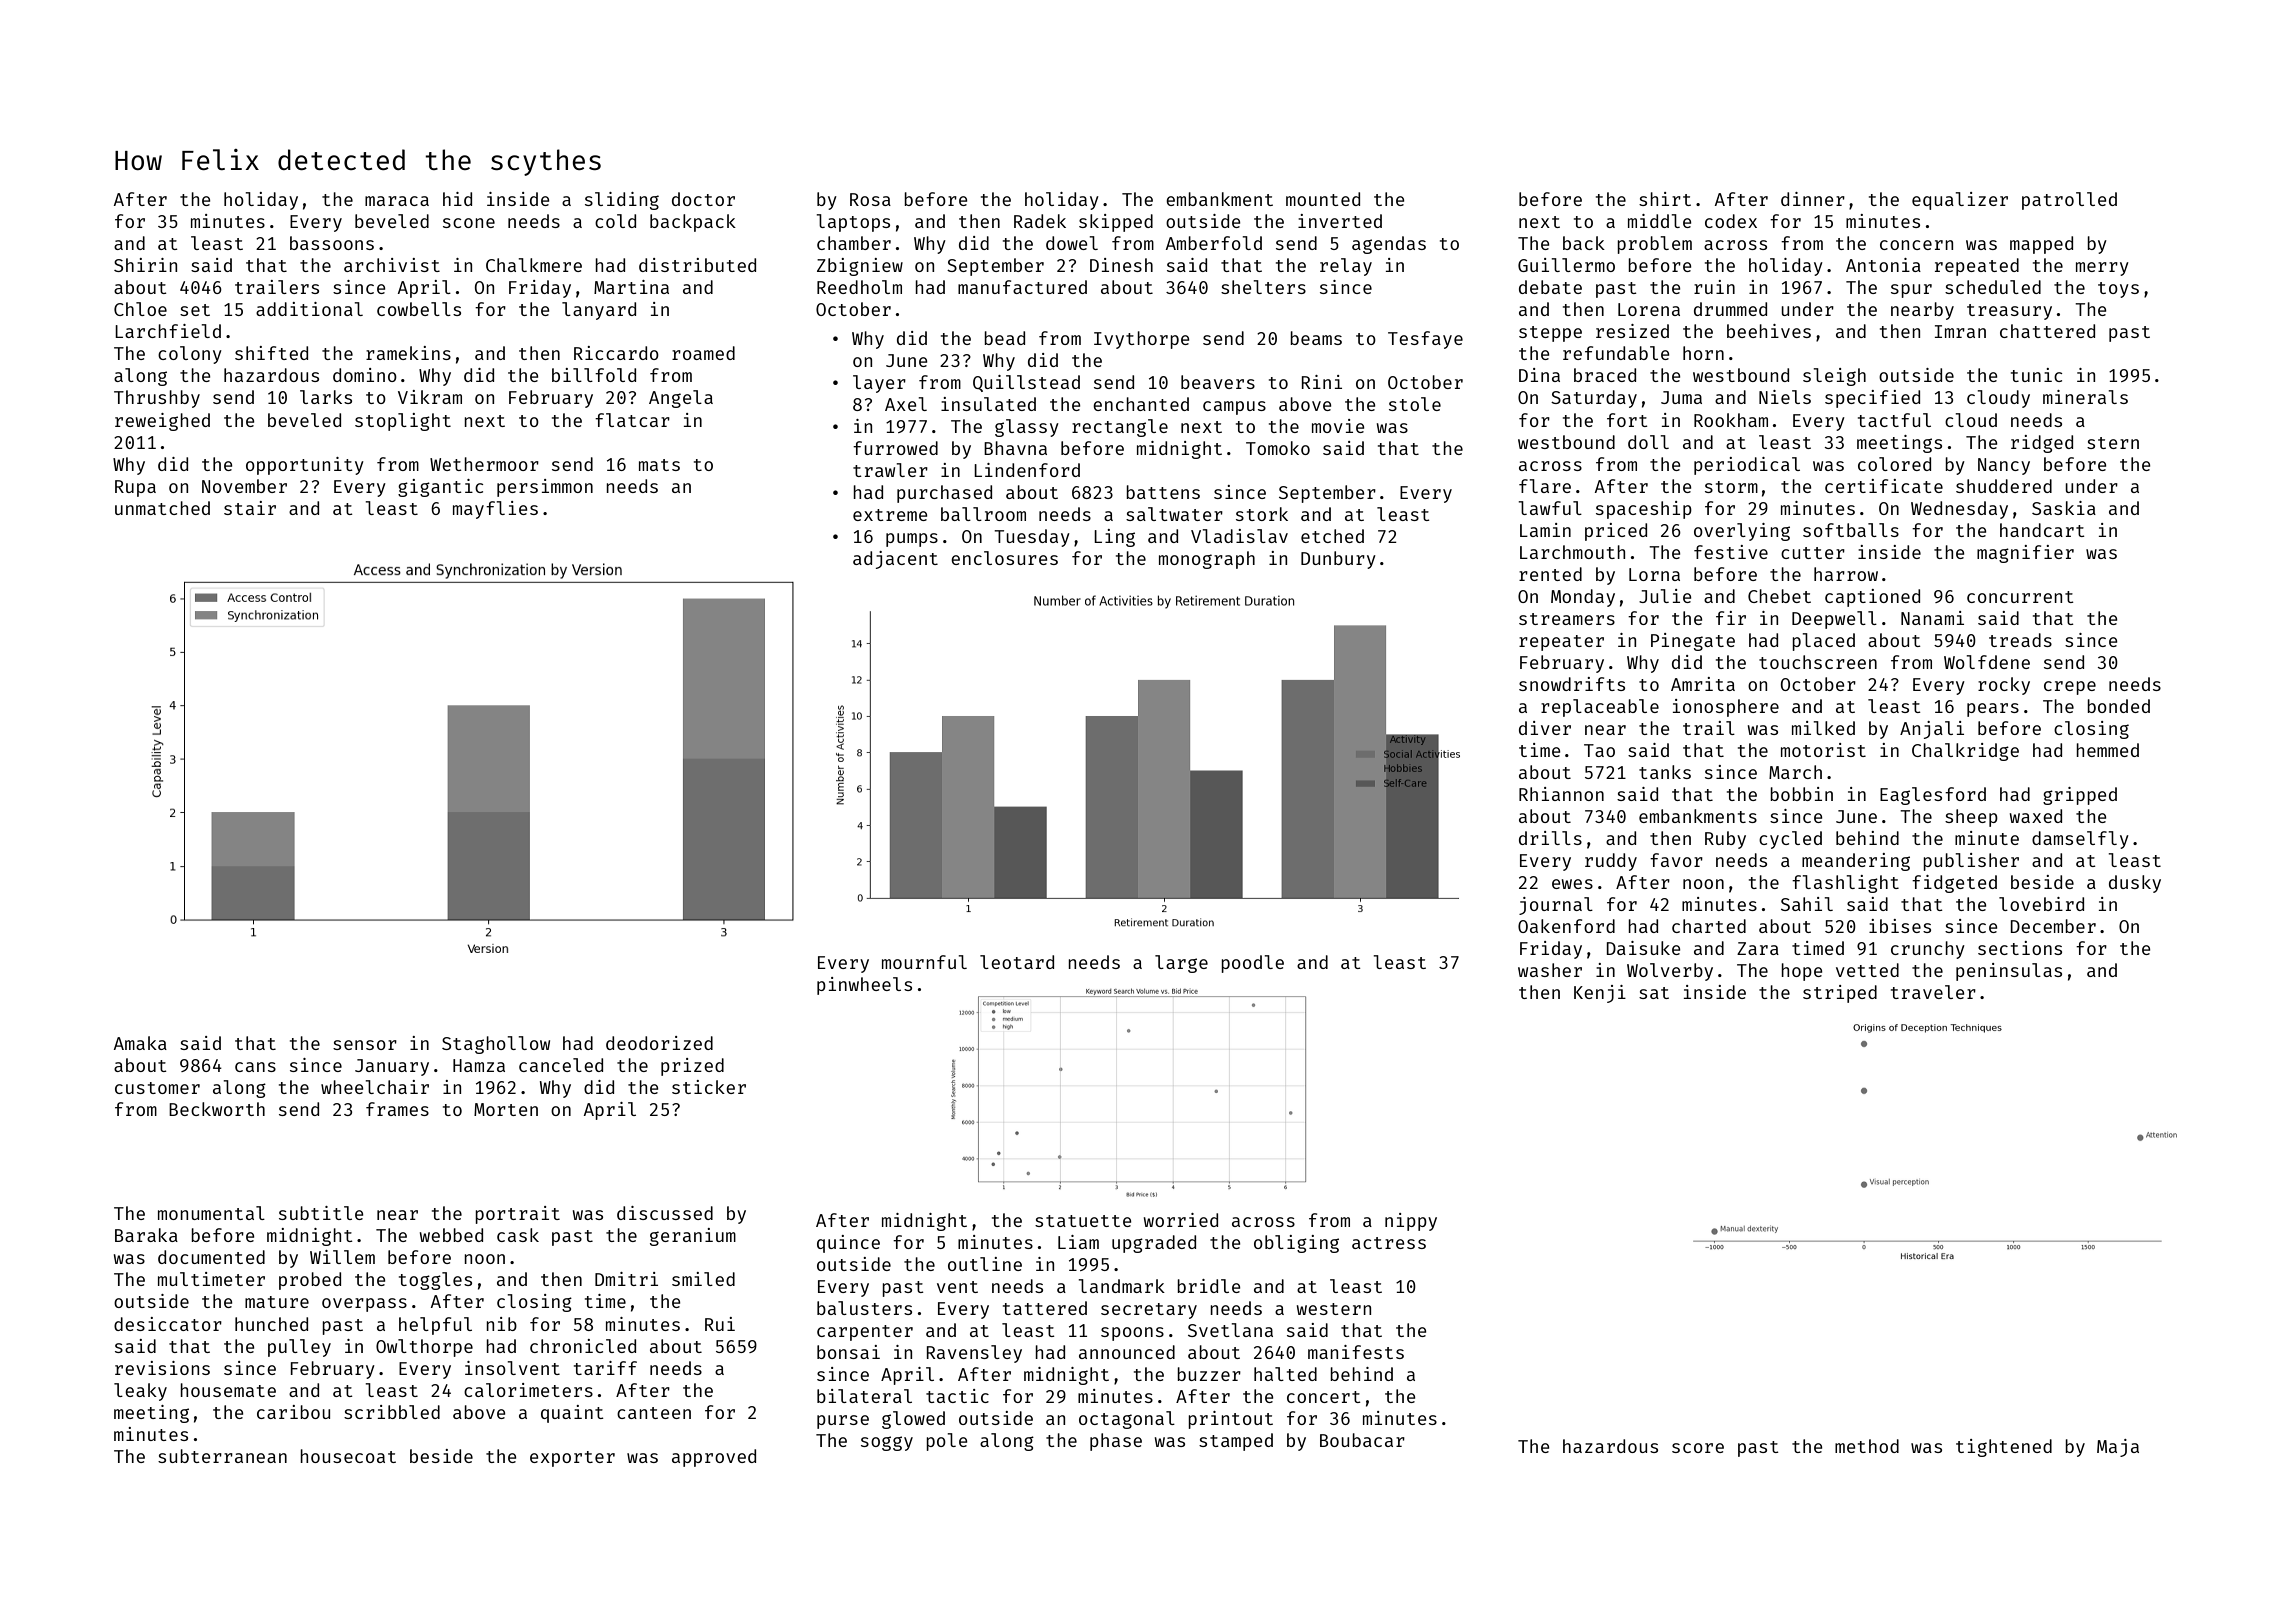  I want to click on mayflies, so click(495, 510).
